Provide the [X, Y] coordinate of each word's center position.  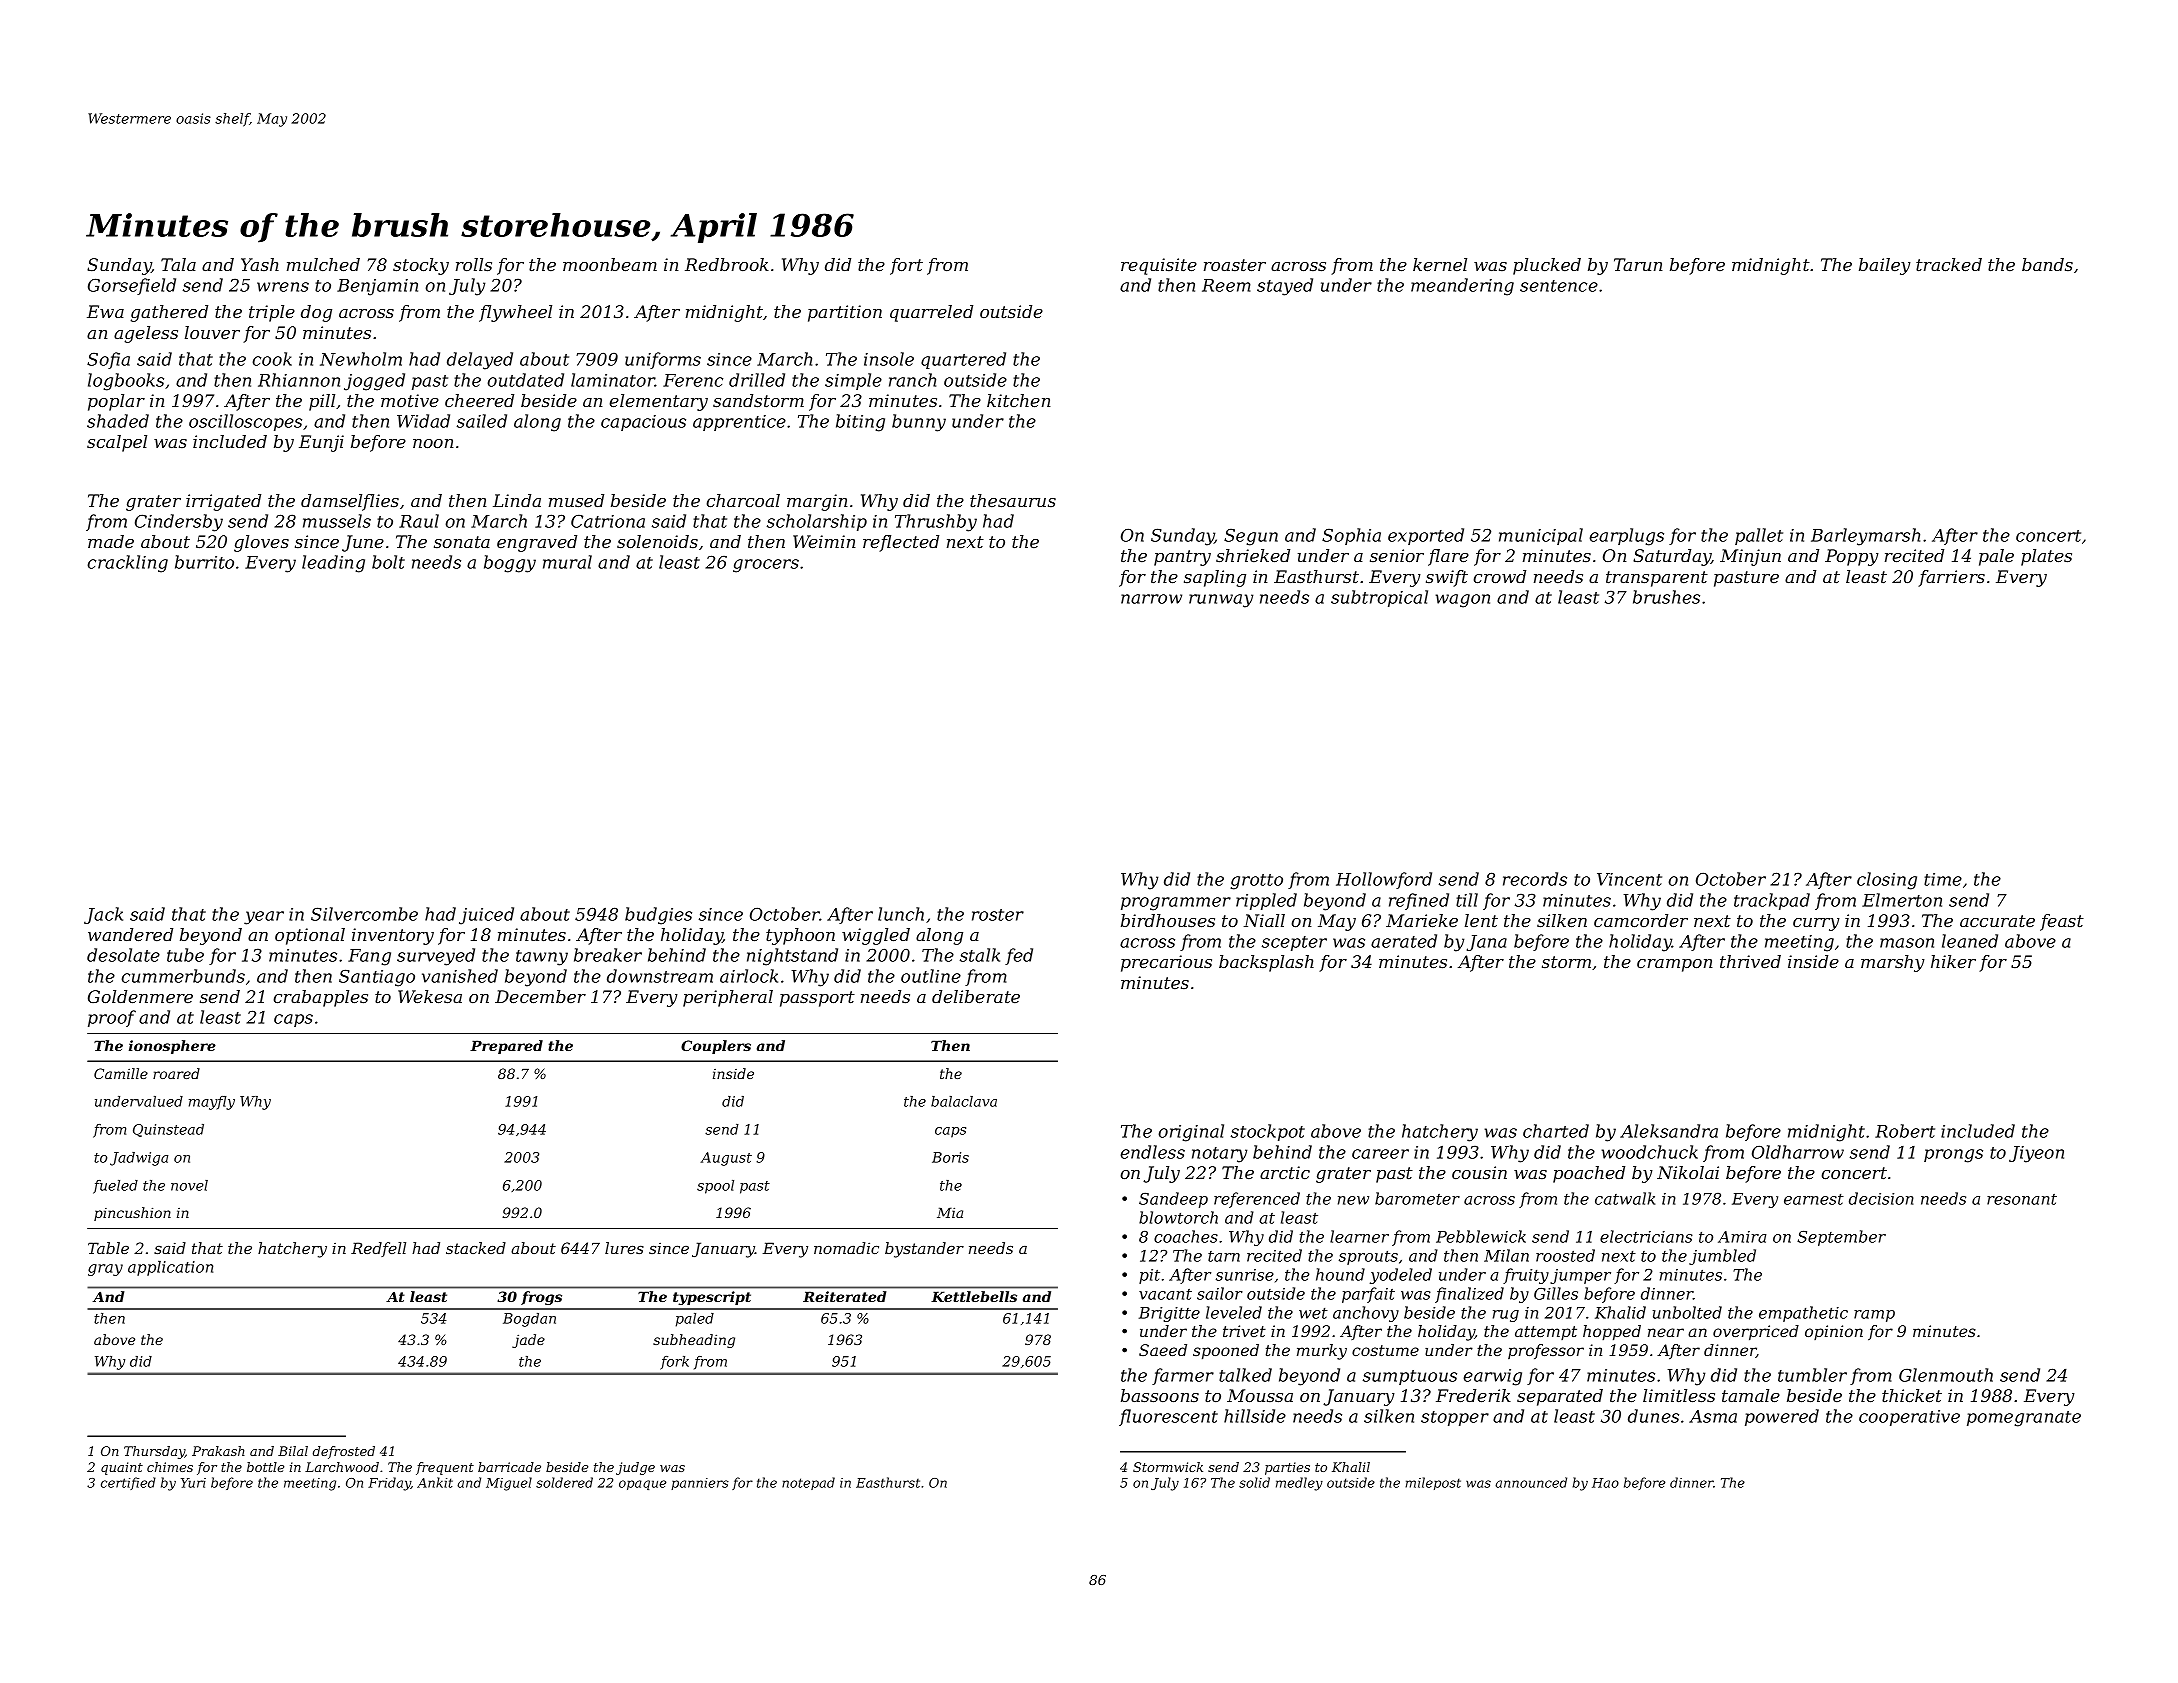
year [264, 918]
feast [2062, 922]
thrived [1750, 961]
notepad [808, 1483]
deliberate [976, 996]
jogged [374, 382]
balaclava [964, 1101]
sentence [1559, 286]
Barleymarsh [1865, 537]
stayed [1285, 287]
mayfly [212, 1103]
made [111, 541]
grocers [766, 566]
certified [128, 1483]
